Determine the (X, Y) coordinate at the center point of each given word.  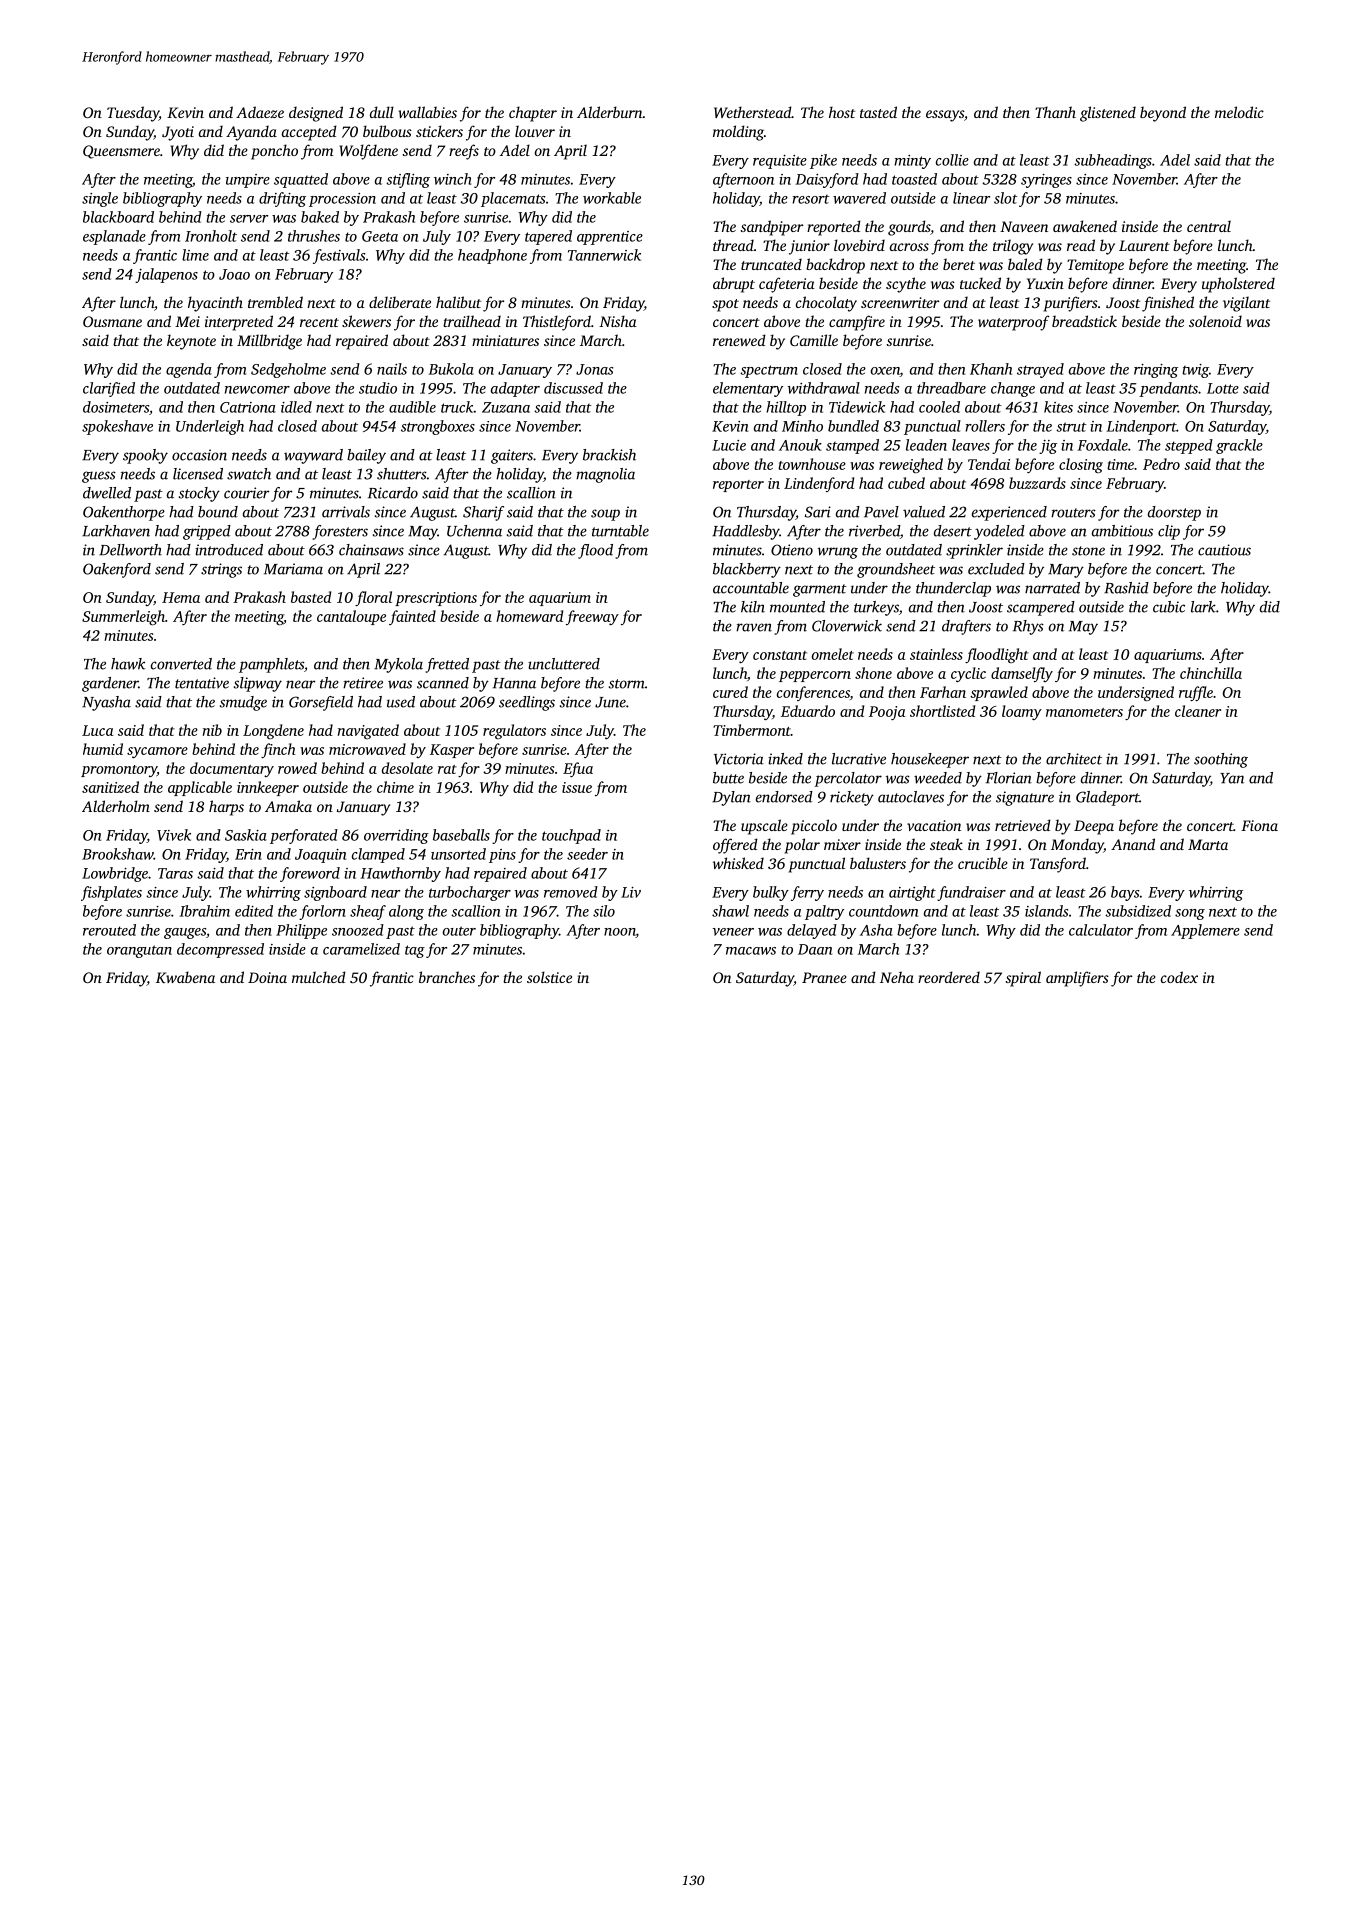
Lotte (1223, 388)
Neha (897, 977)
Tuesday (133, 114)
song (1190, 914)
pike (823, 161)
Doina (267, 977)
